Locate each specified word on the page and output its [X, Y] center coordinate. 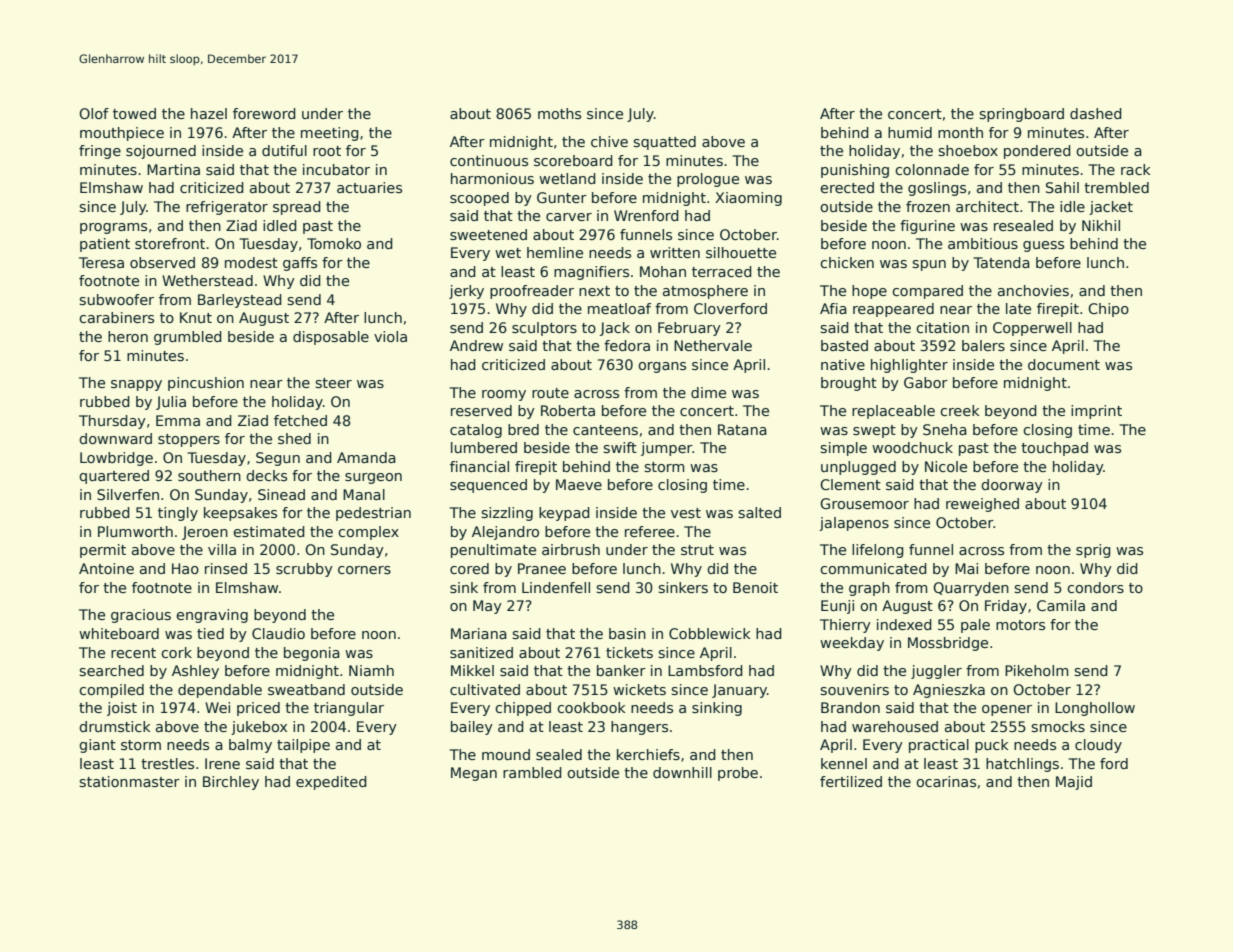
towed [134, 113]
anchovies [1033, 290]
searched [111, 670]
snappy [136, 385]
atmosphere [705, 292]
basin [627, 633]
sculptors [544, 329]
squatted [664, 143]
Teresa [101, 262]
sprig [1093, 551]
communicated [873, 568]
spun [929, 265]
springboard [1021, 115]
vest [686, 513]
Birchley [231, 783]
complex [368, 533]
